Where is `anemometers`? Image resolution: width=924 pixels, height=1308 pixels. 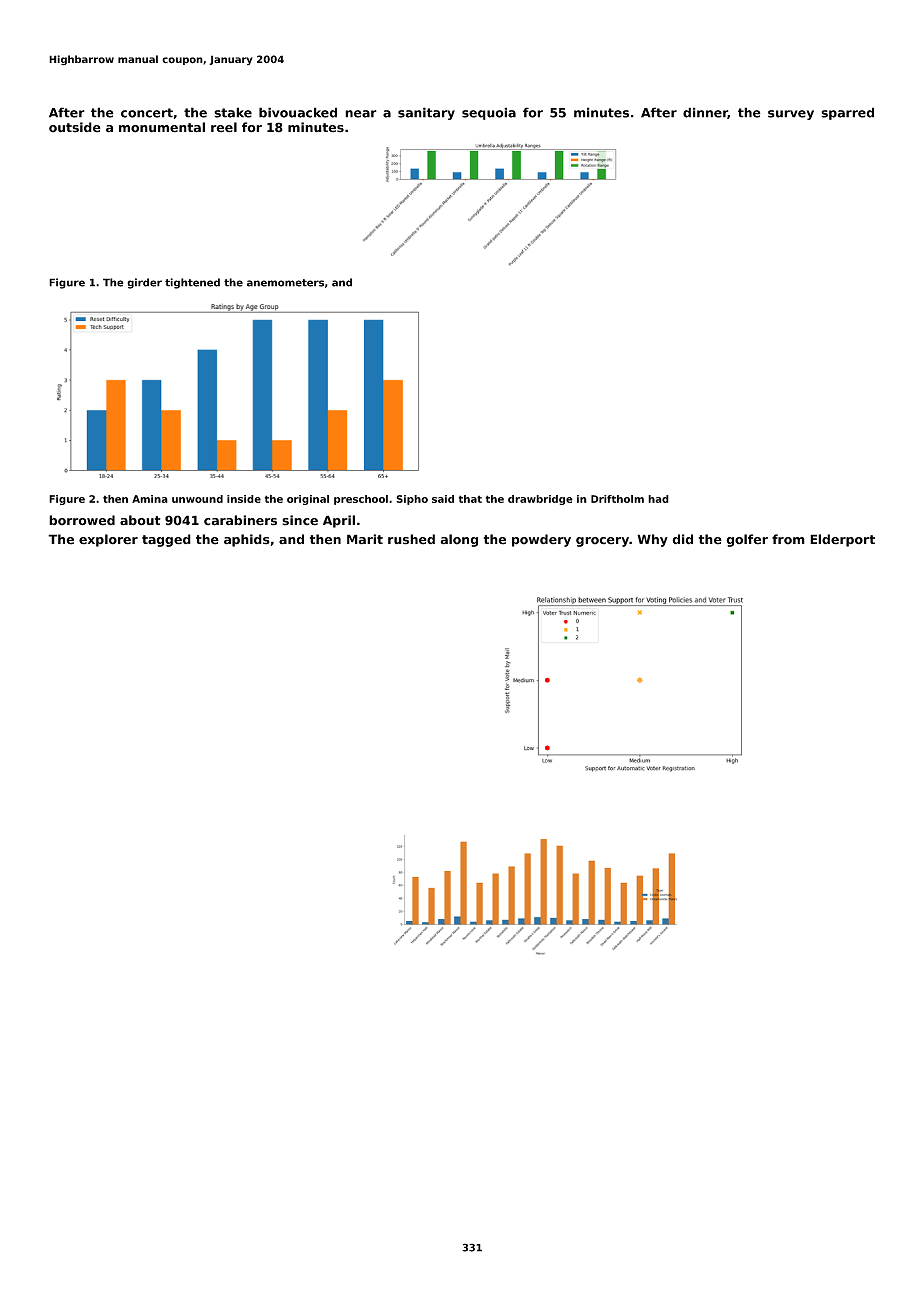
anemometers is located at coordinates (285, 283).
